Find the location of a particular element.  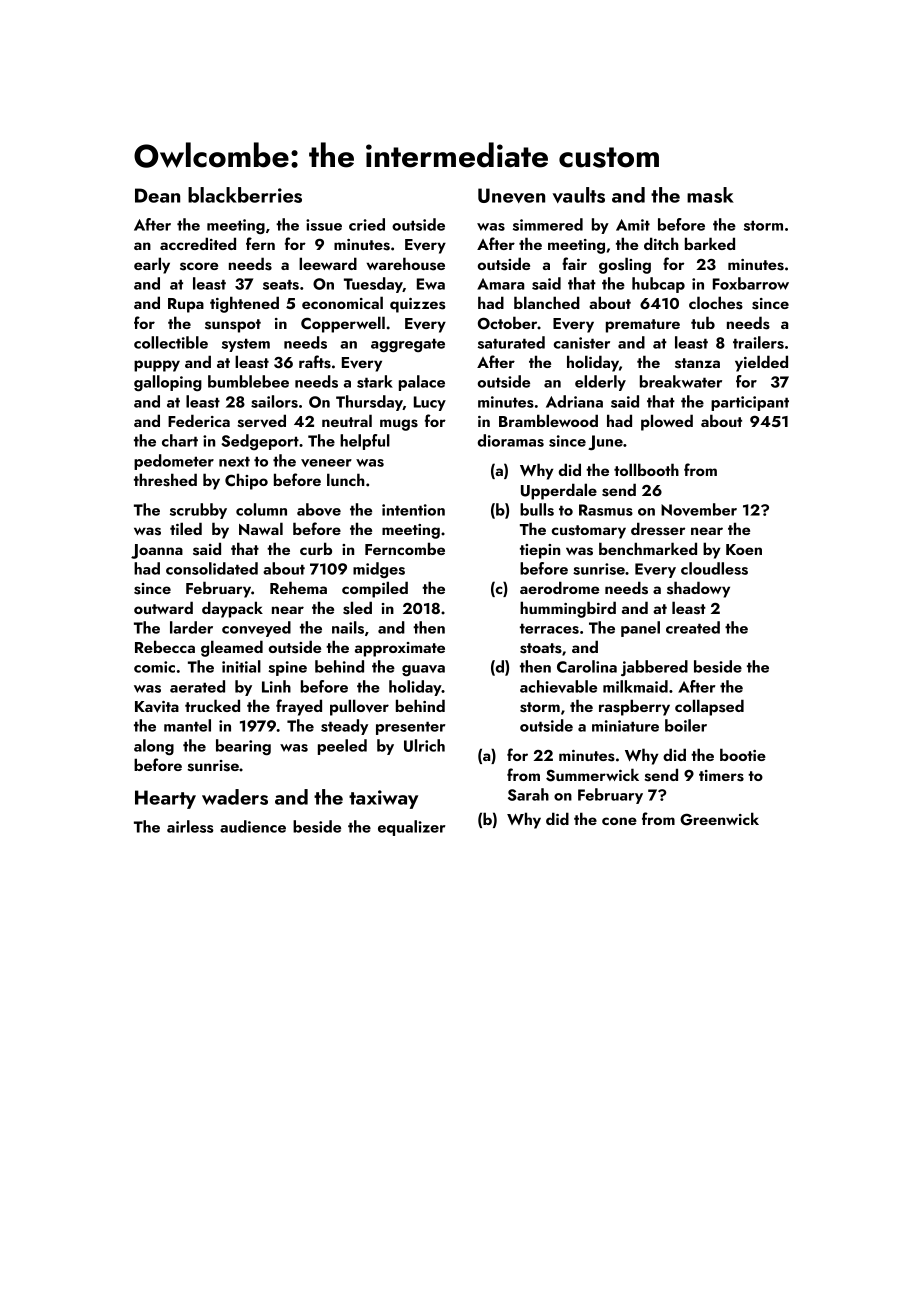

veneer is located at coordinates (326, 463).
